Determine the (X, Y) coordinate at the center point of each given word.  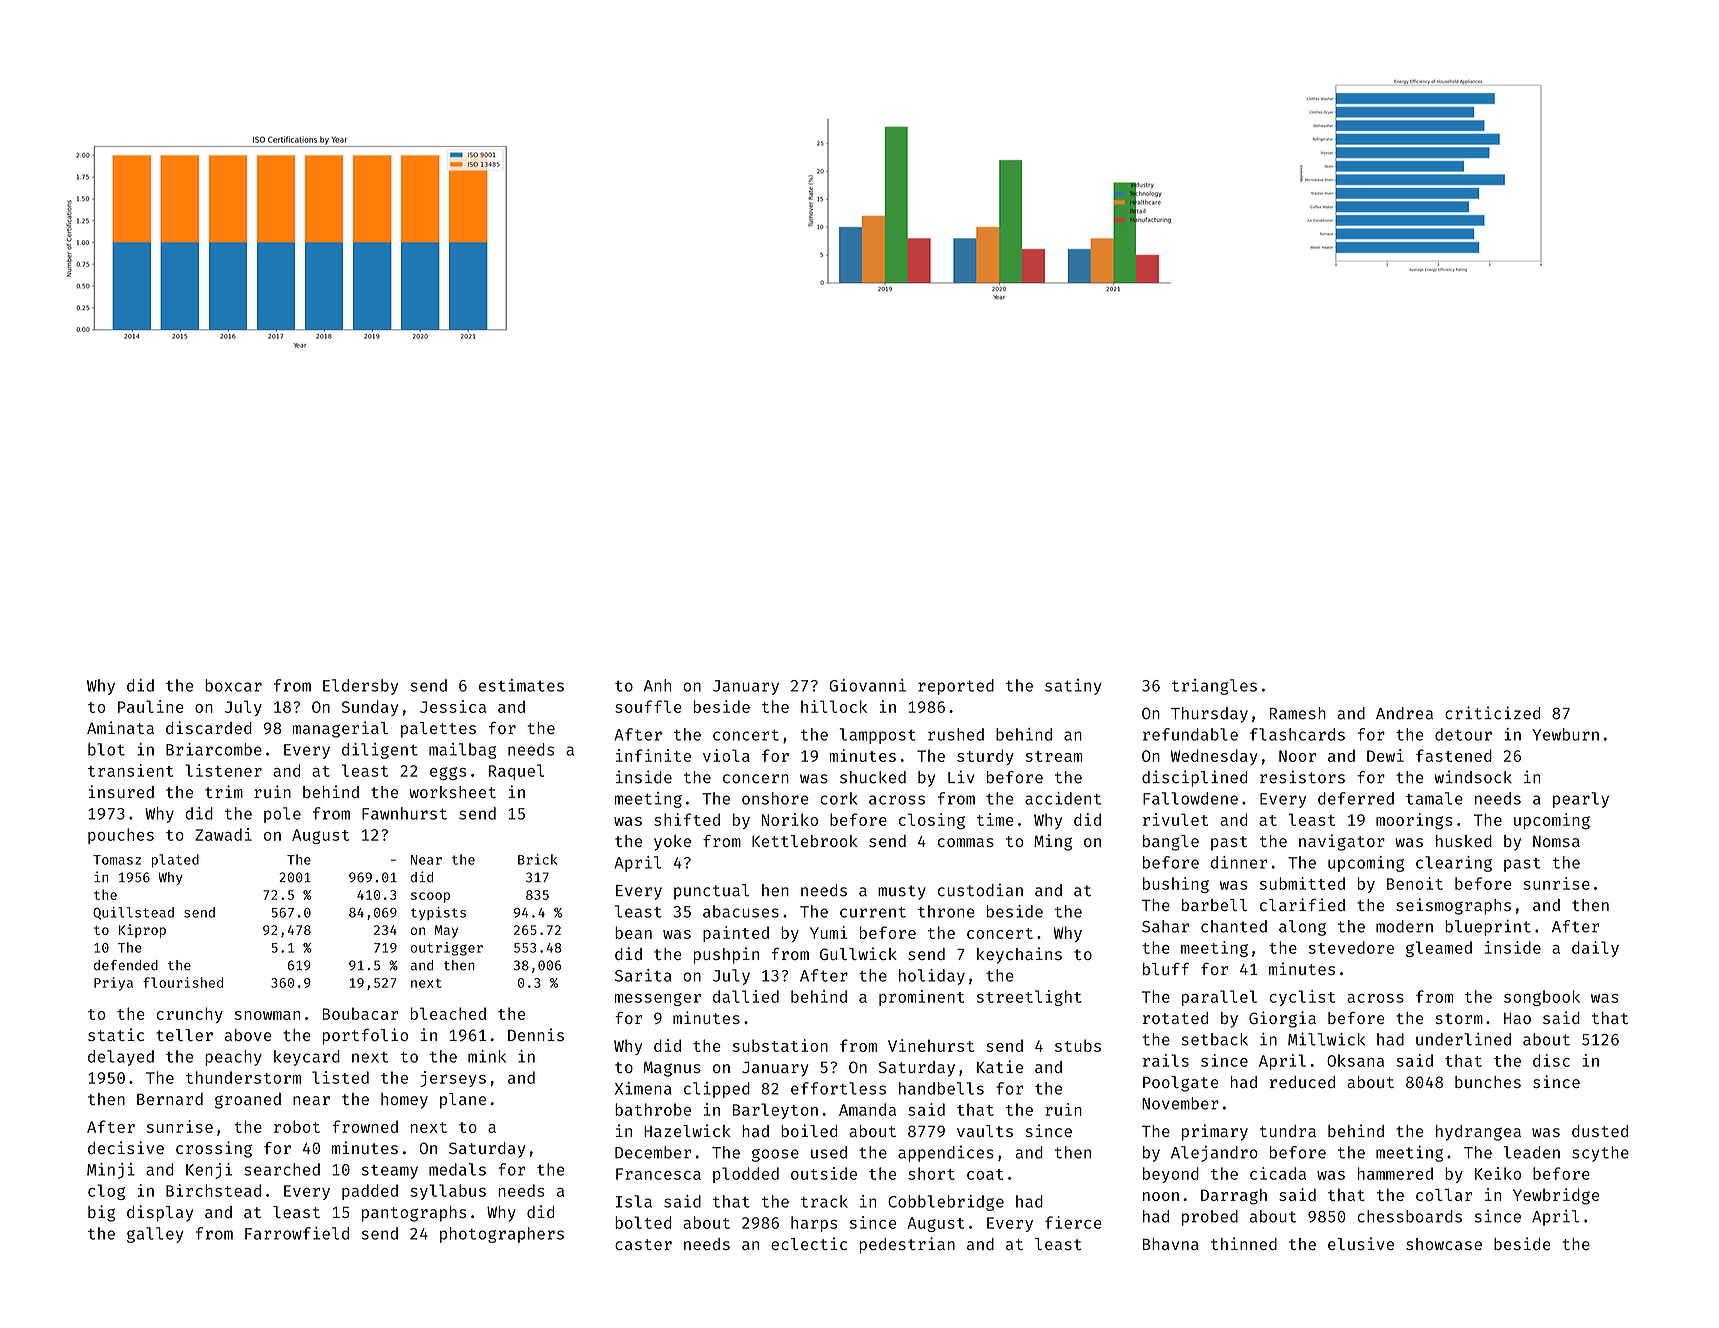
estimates (521, 685)
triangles (1214, 687)
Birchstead (213, 1190)
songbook (1542, 998)
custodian (980, 890)
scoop (430, 897)
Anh (657, 685)
